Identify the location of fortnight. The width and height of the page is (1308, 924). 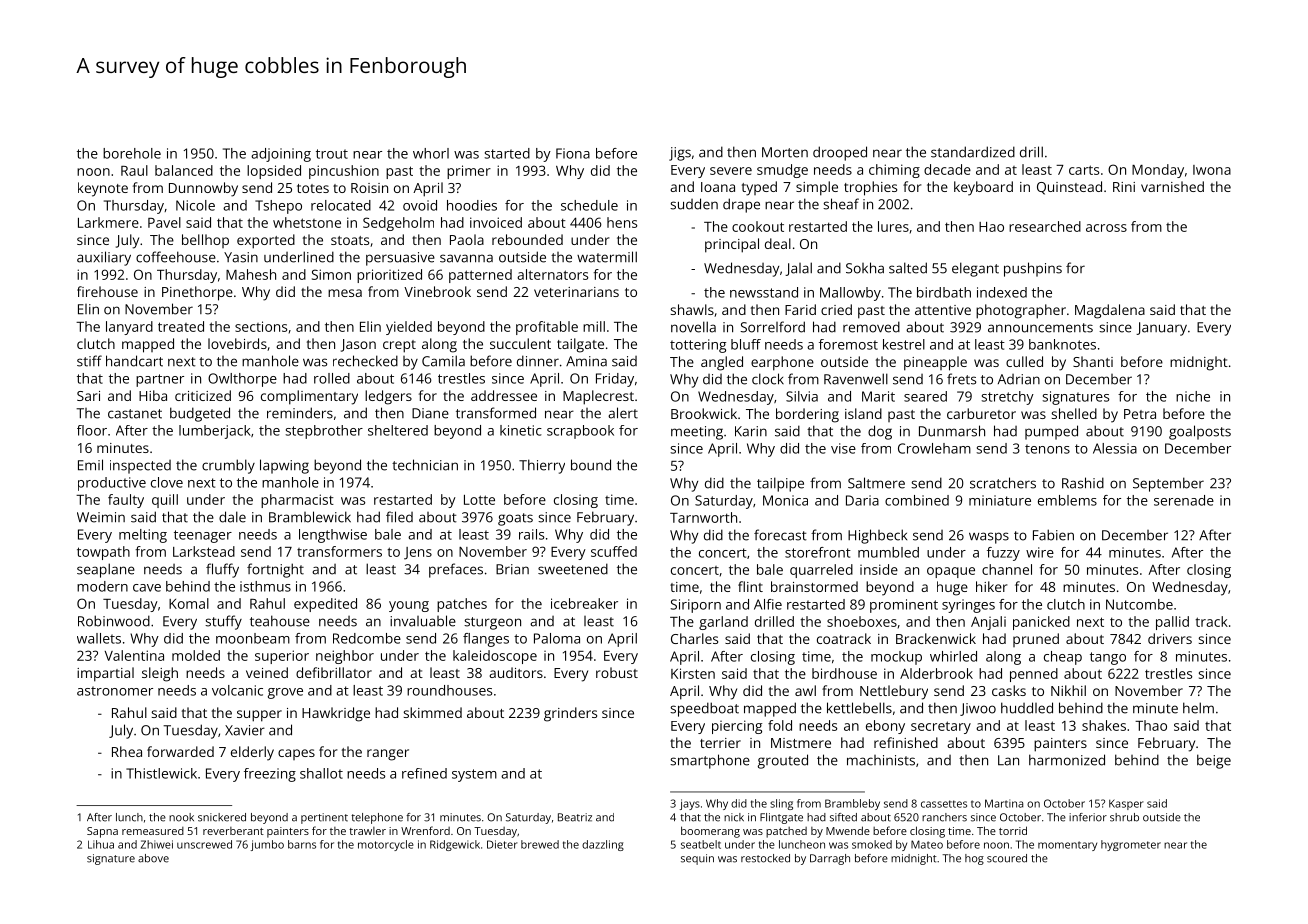
(275, 570).
